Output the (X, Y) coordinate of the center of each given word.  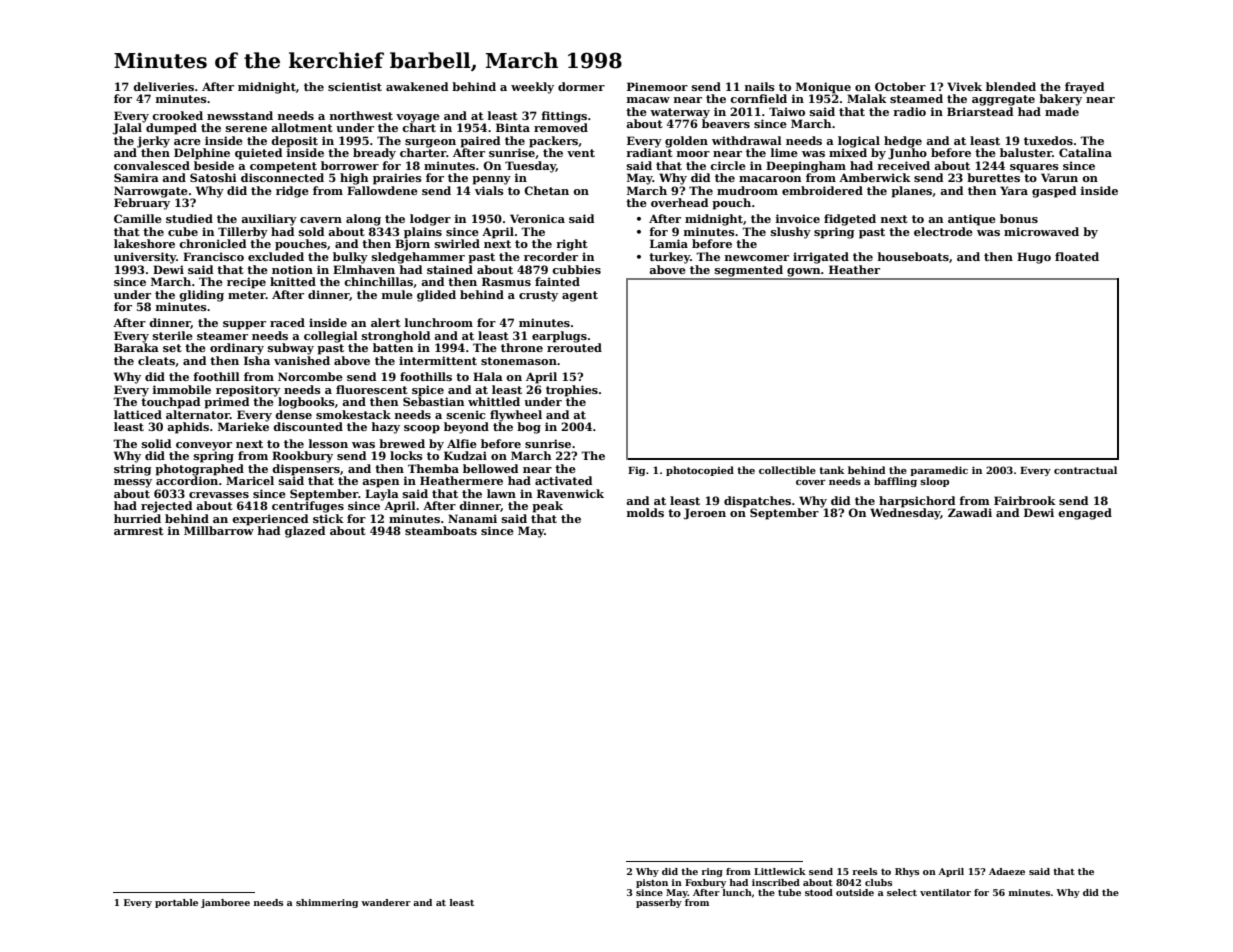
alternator (198, 414)
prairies (397, 179)
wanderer (386, 902)
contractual (1085, 470)
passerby (659, 903)
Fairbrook (1025, 500)
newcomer (757, 258)
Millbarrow (219, 530)
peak (547, 507)
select (902, 892)
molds (645, 512)
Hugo (1034, 258)
